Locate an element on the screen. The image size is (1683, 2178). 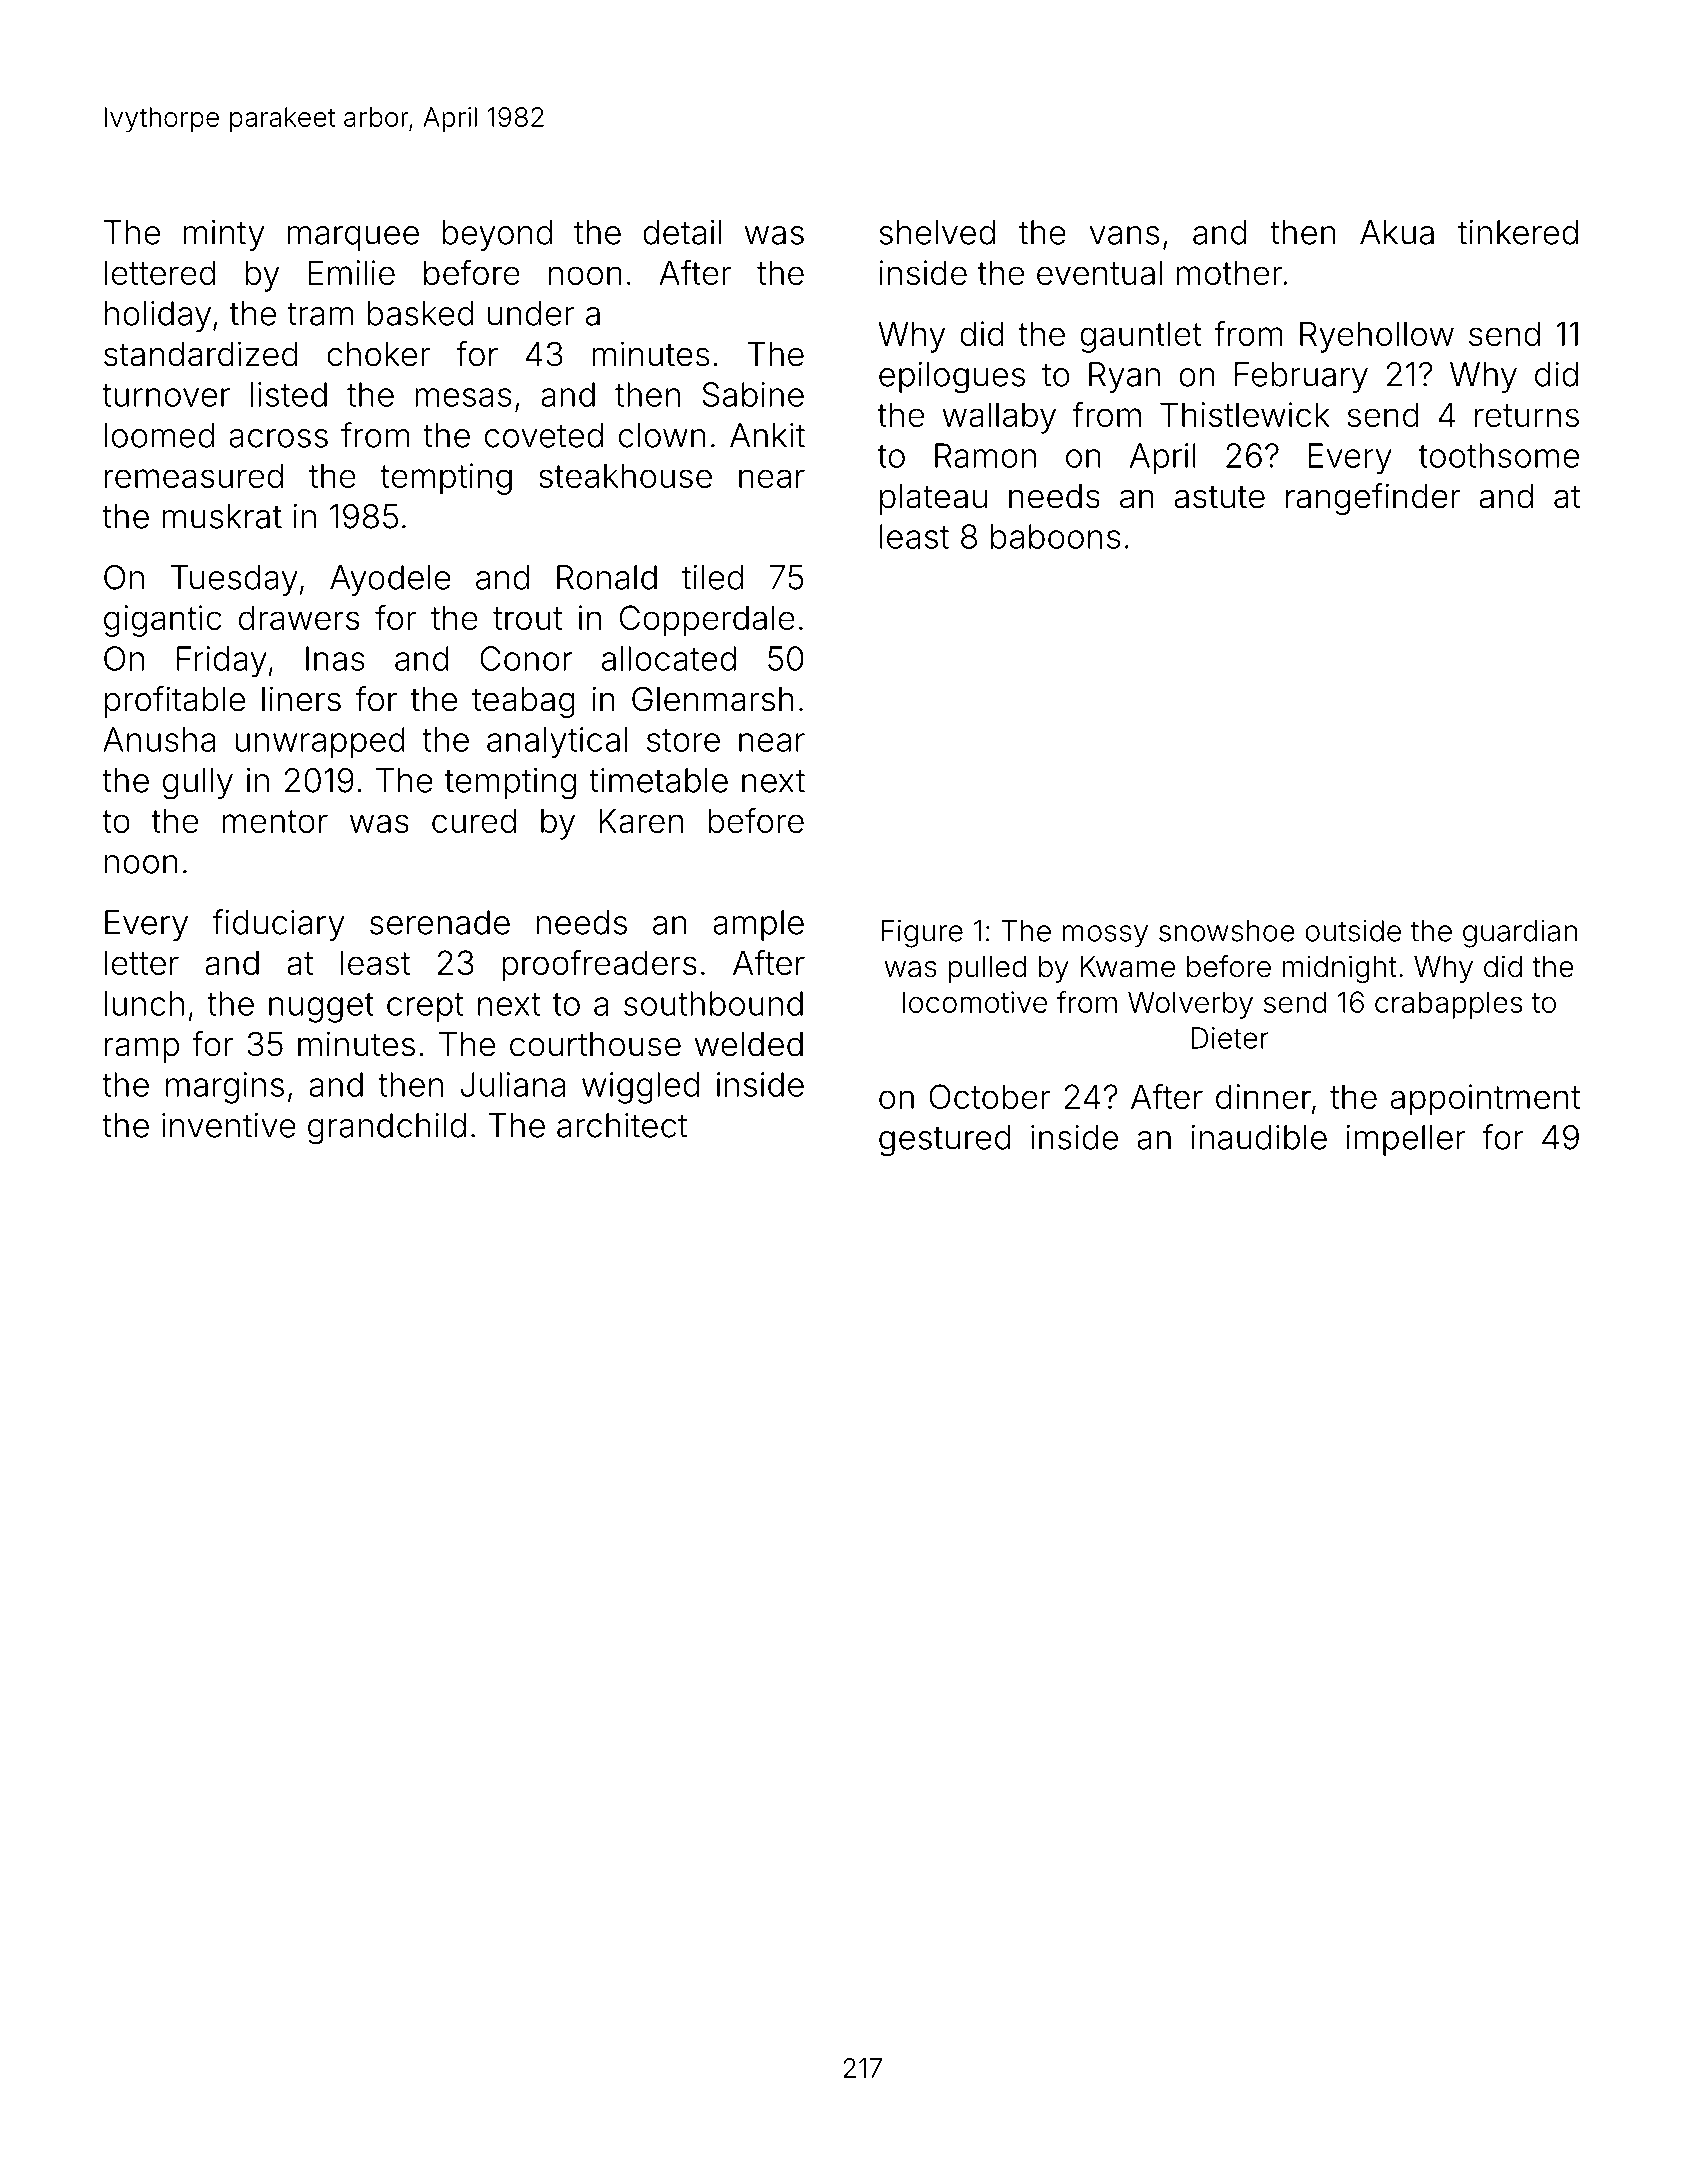
shelved is located at coordinates (937, 232).
